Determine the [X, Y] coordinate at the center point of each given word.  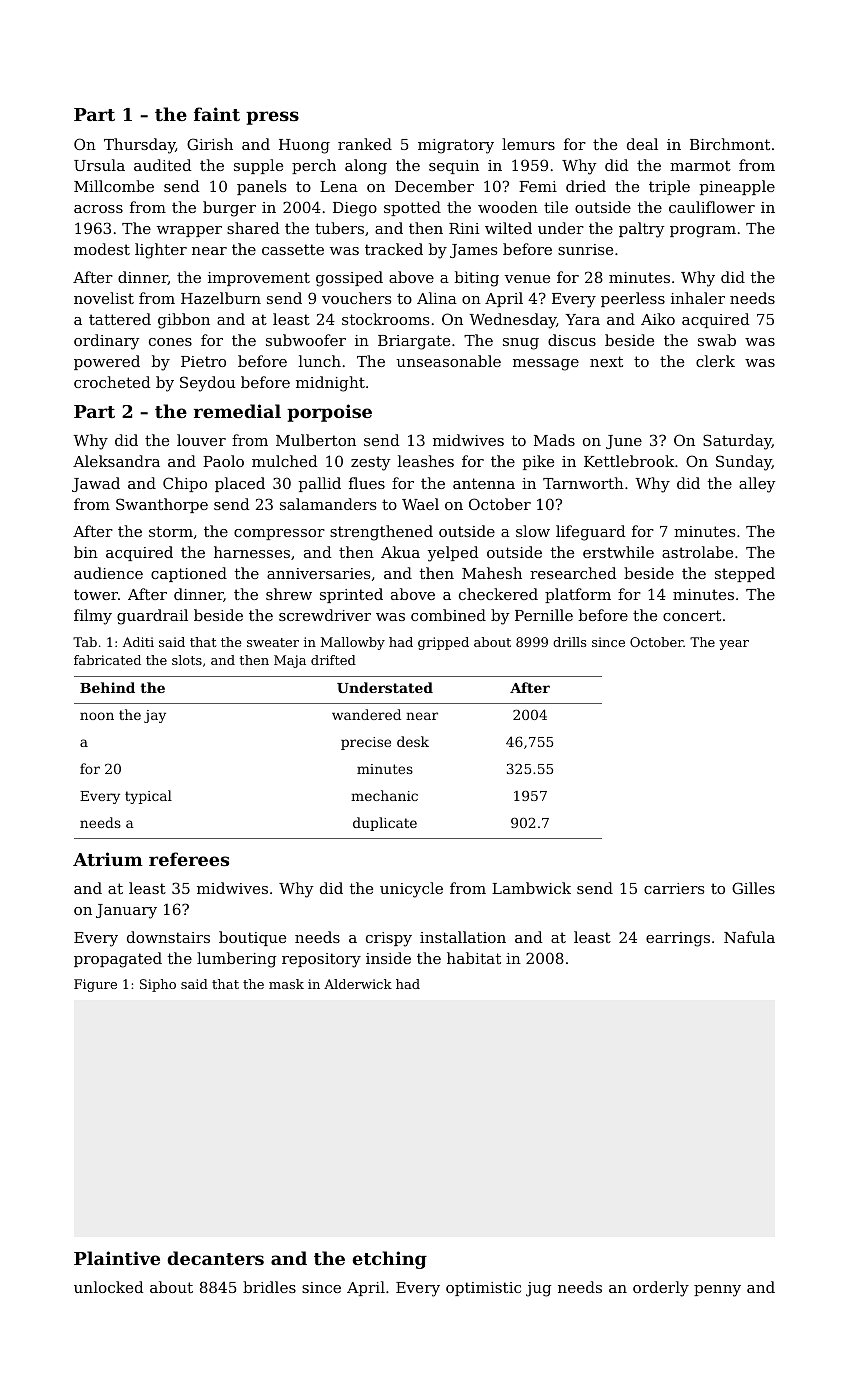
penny [717, 1291]
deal [642, 144]
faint [217, 114]
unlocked [108, 1287]
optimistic [483, 1289]
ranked [365, 144]
